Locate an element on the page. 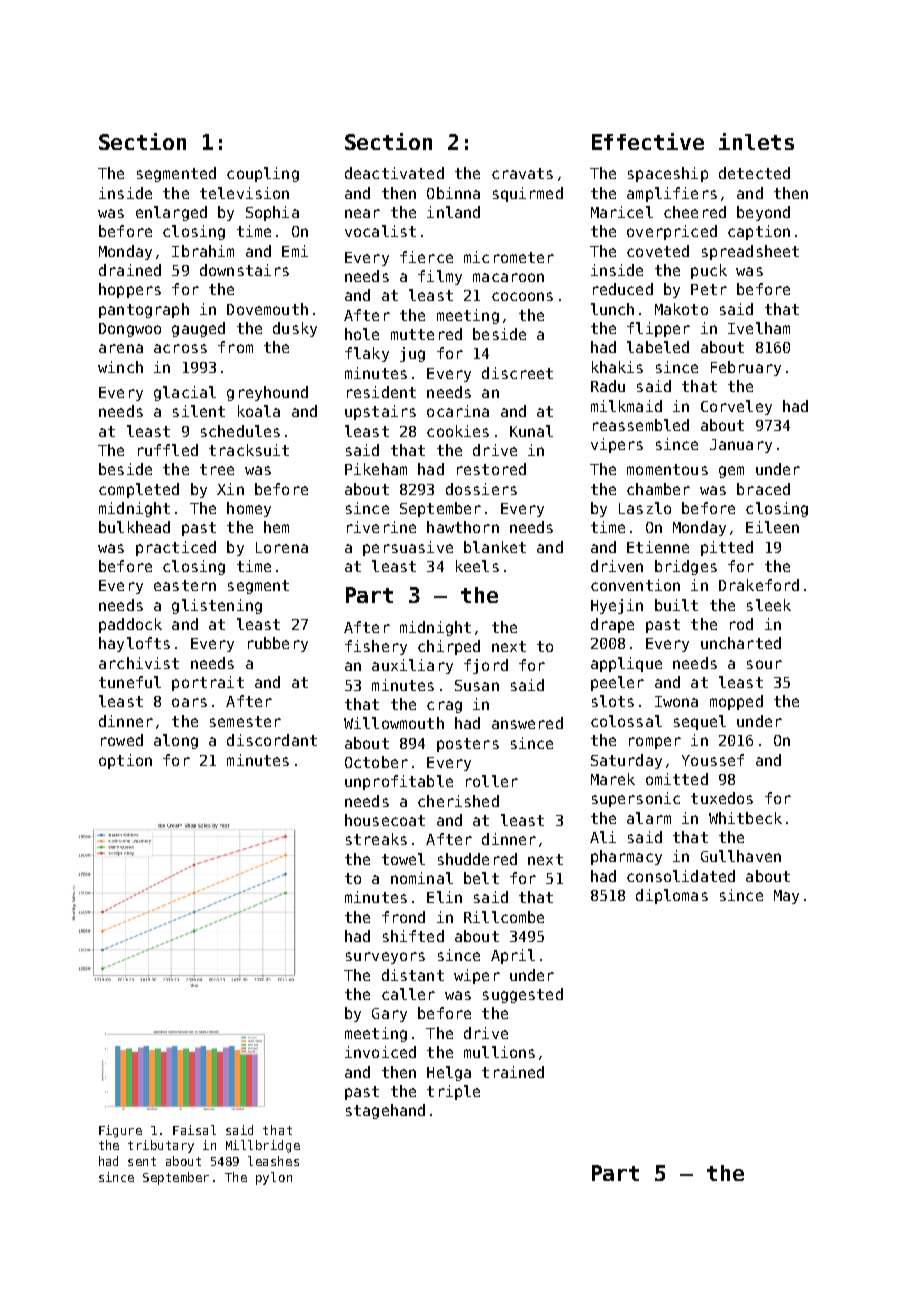 The width and height of the image is (908, 1316). Ibrahim is located at coordinates (203, 251).
